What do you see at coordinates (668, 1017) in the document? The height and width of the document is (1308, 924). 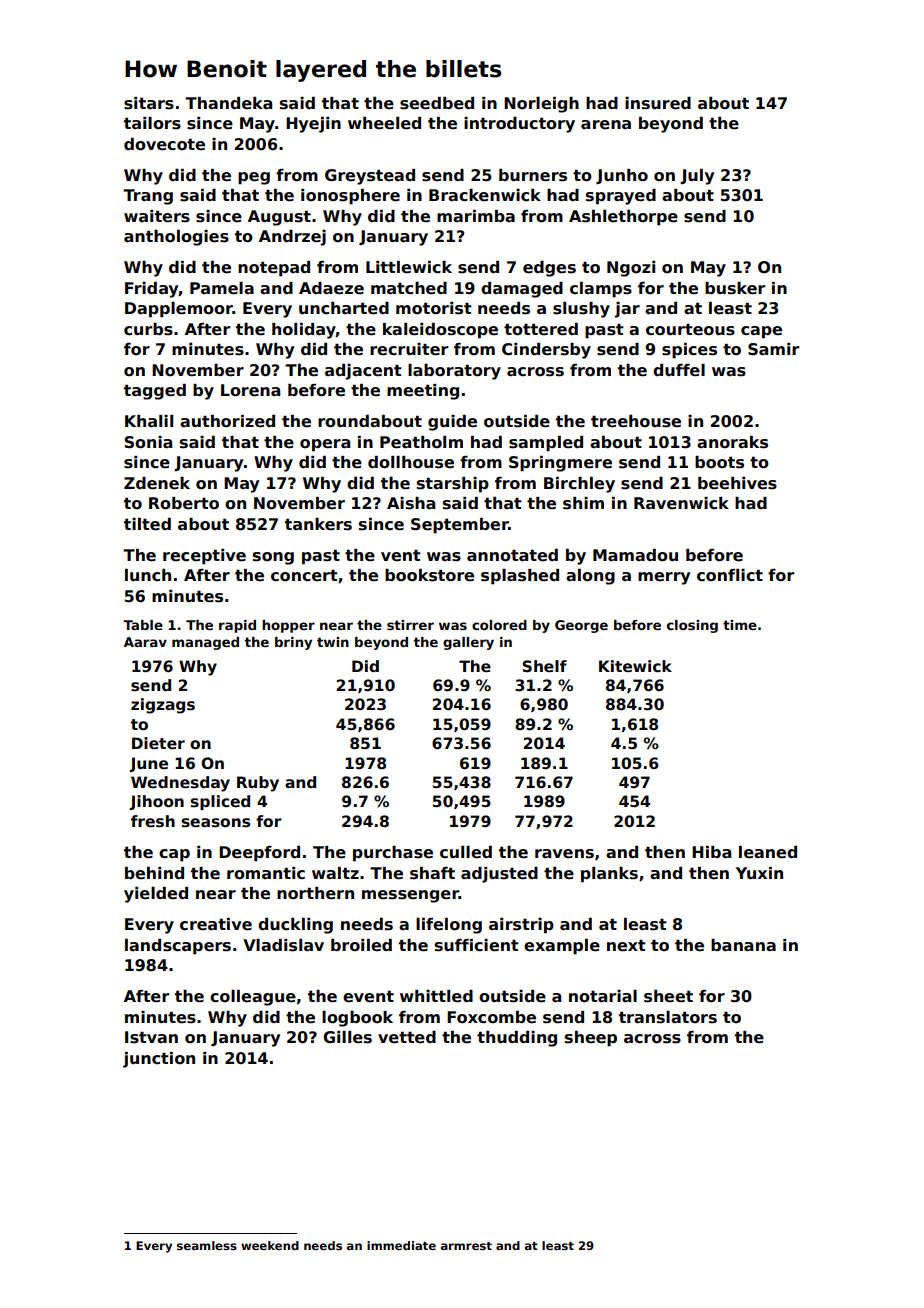 I see `translators` at bounding box center [668, 1017].
